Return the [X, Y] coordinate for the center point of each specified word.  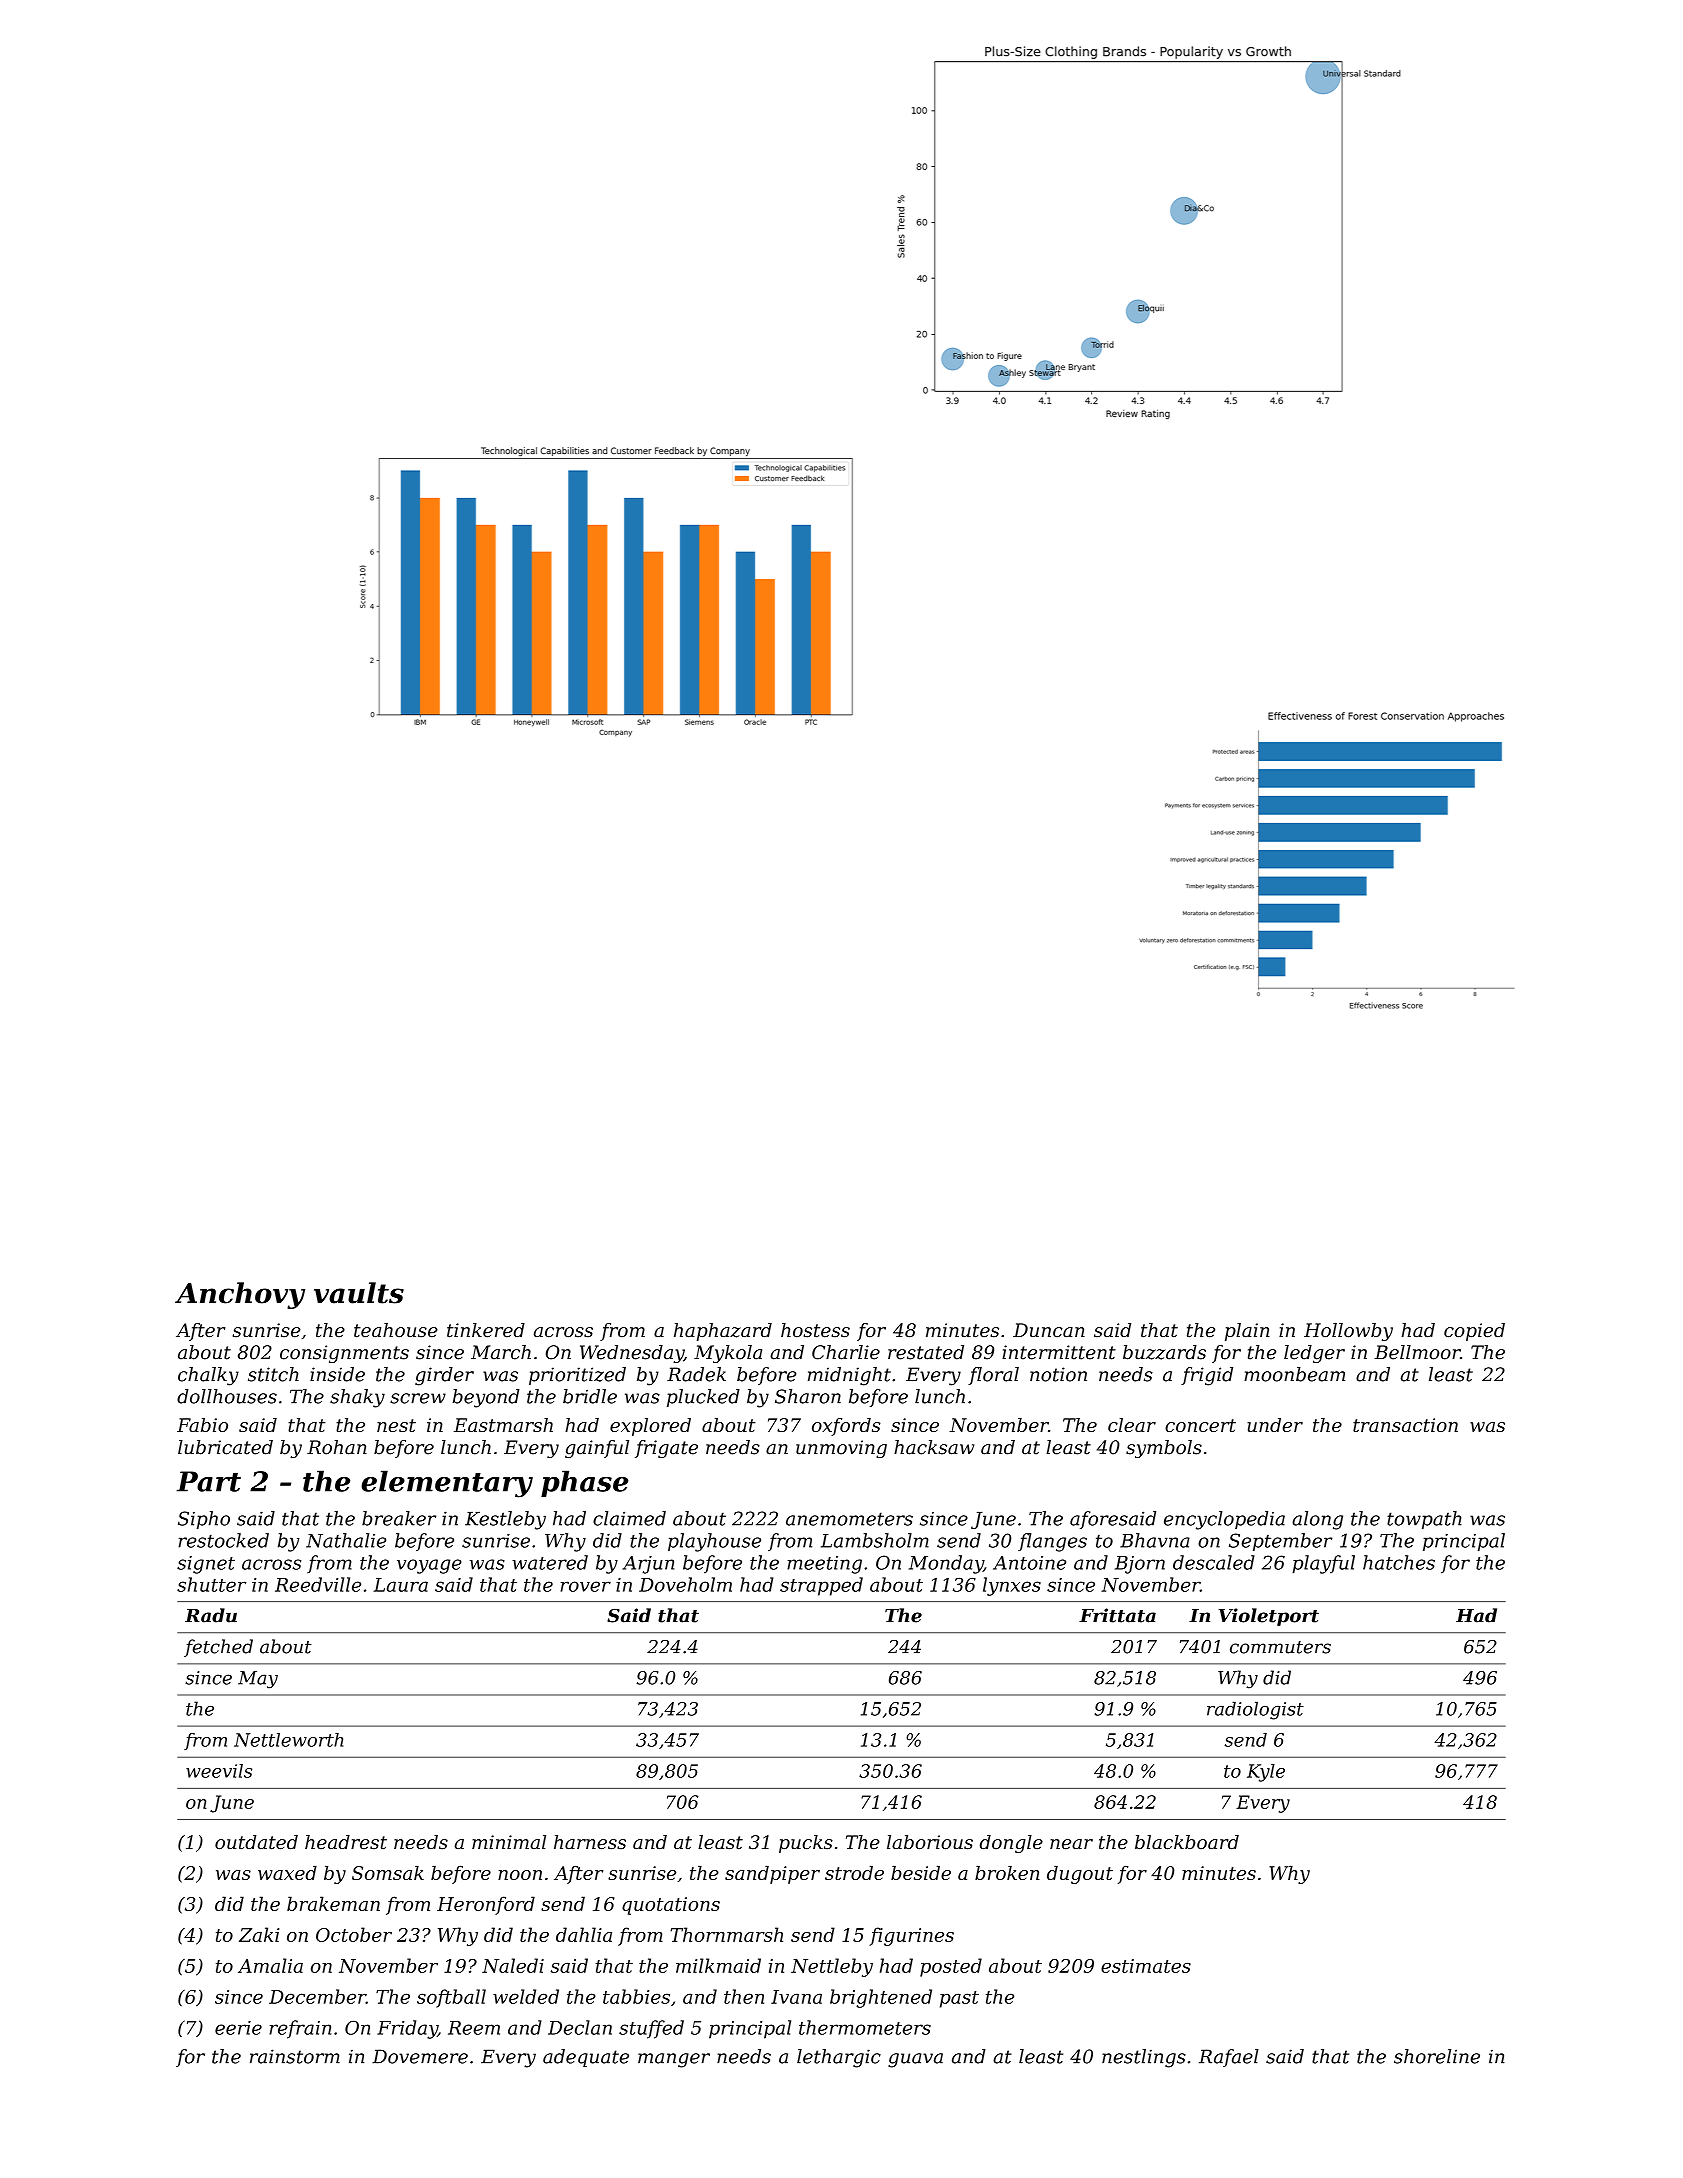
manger [674, 2060]
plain [1247, 1332]
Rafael [1229, 2058]
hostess [815, 1330]
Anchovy [240, 1295]
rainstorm [295, 2056]
